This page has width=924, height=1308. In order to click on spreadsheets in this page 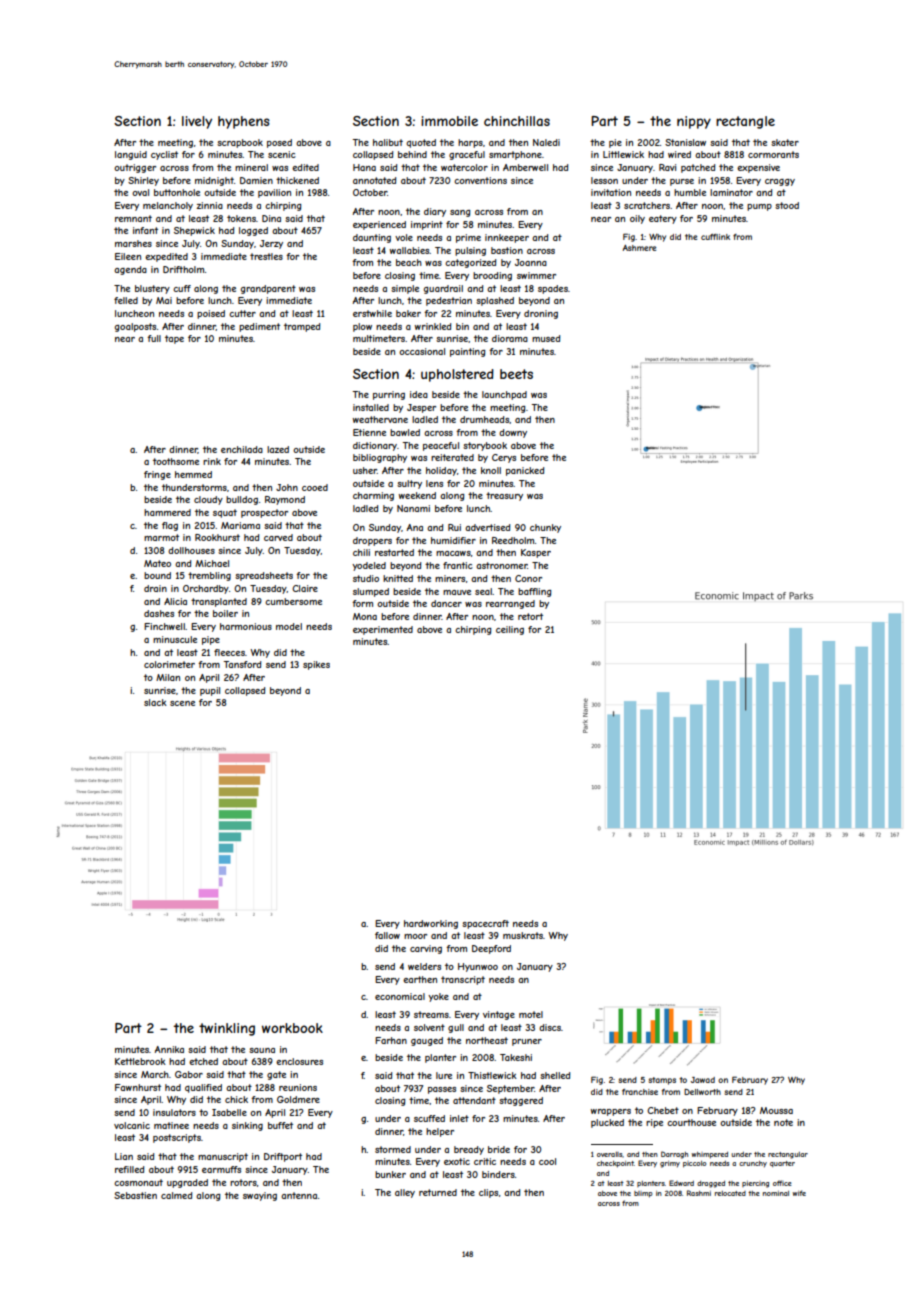, I will do `click(264, 576)`.
